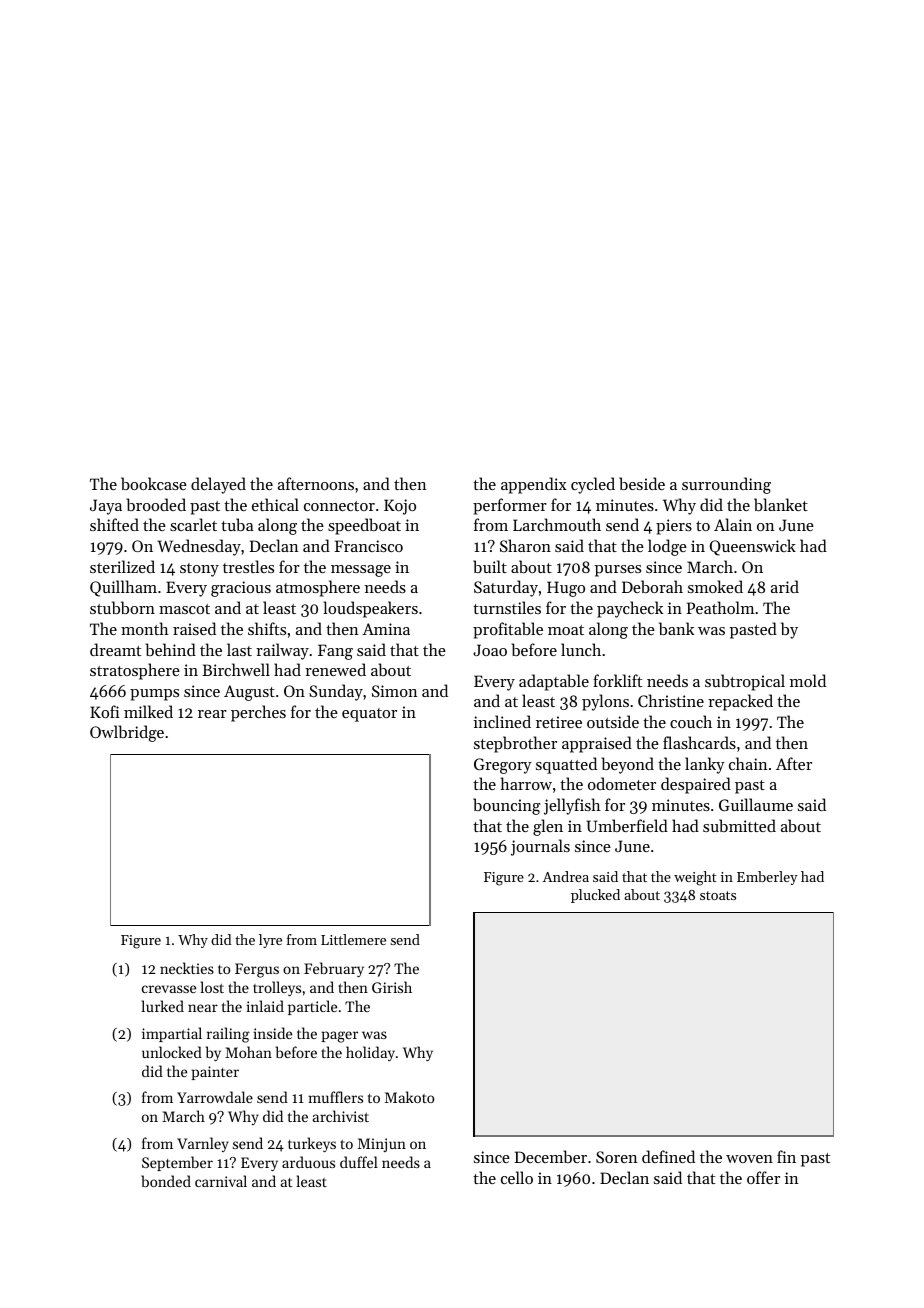 This image has width=924, height=1308. Describe the element at coordinates (510, 506) in the image. I see `performer` at that location.
